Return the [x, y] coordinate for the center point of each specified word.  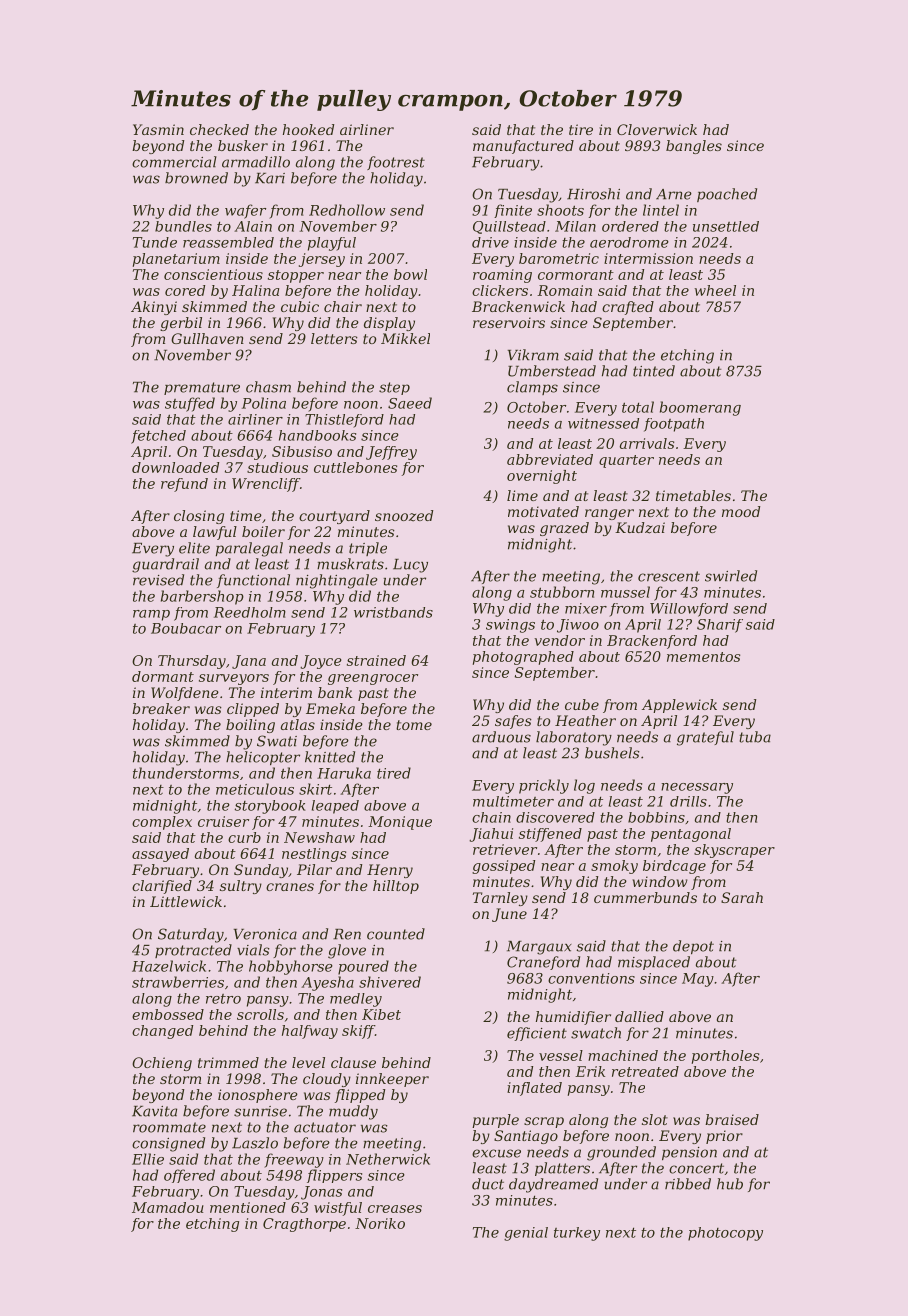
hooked [308, 129]
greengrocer [373, 679]
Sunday [261, 871]
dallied [639, 1016]
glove [347, 951]
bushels [612, 753]
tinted [654, 371]
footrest [396, 163]
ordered [630, 226]
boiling [250, 726]
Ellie [148, 1159]
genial [526, 1234]
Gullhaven [207, 338]
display [389, 324]
